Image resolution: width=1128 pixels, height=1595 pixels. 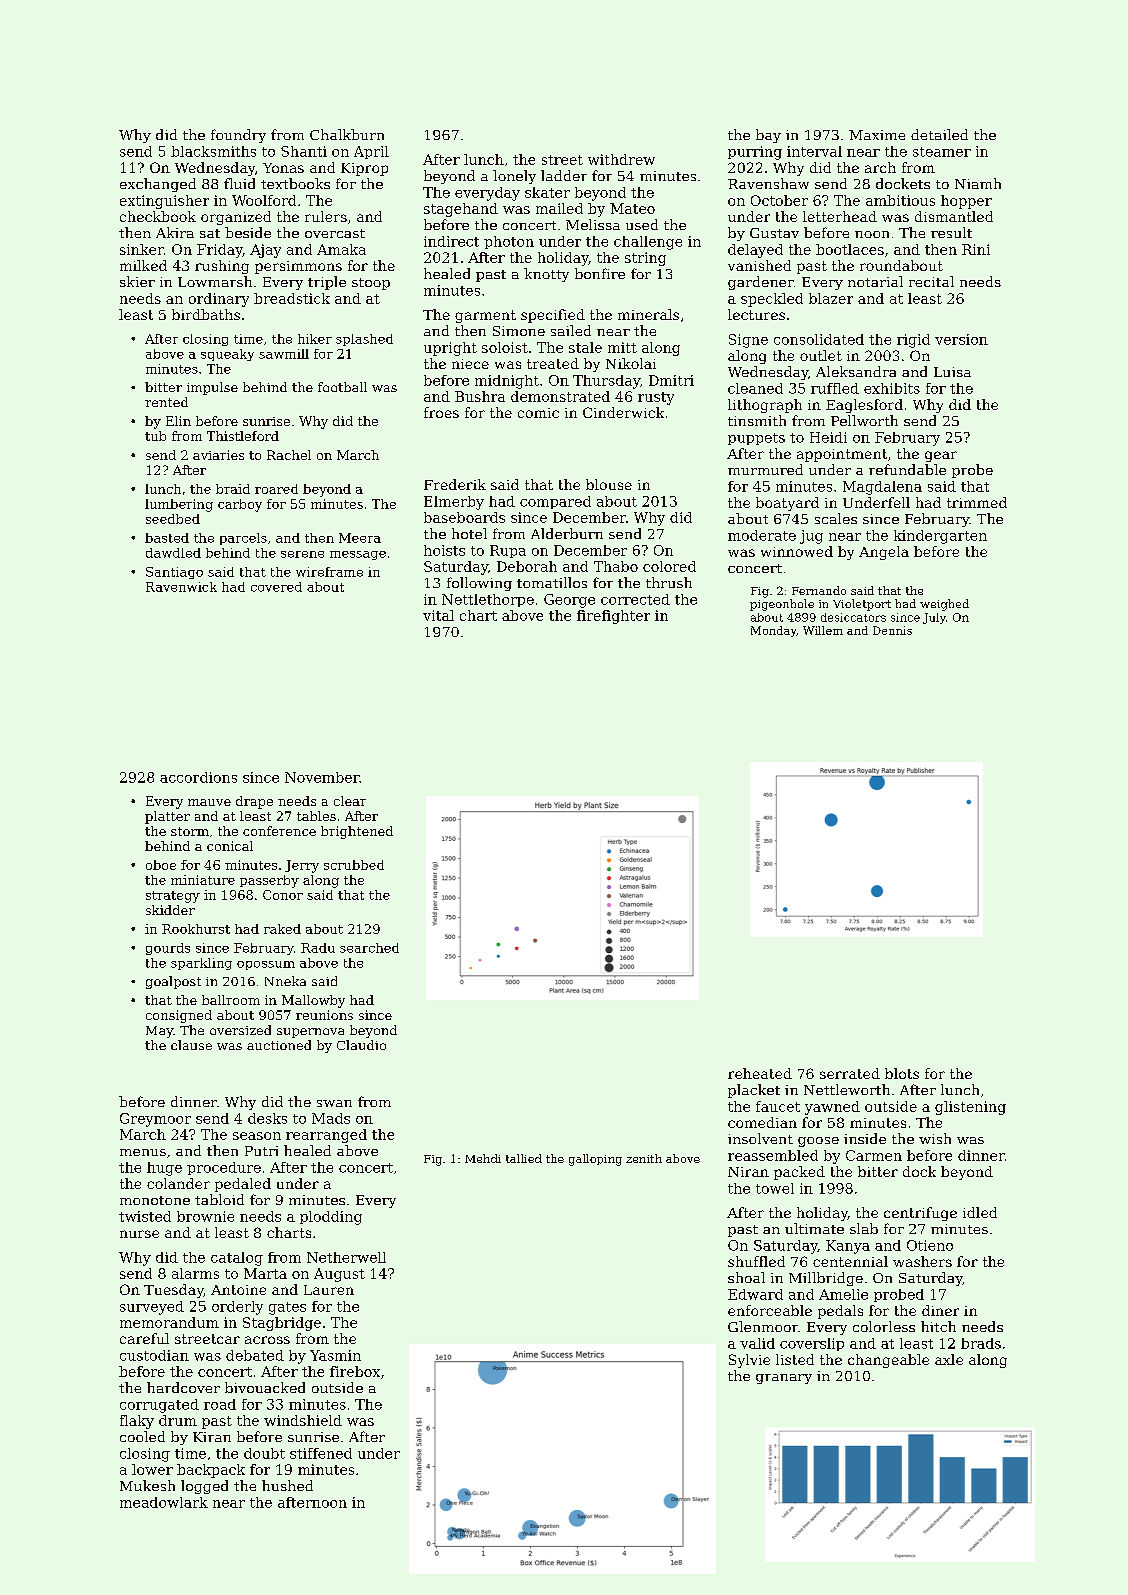 What do you see at coordinates (213, 151) in the screenshot?
I see `blacksmiths` at bounding box center [213, 151].
